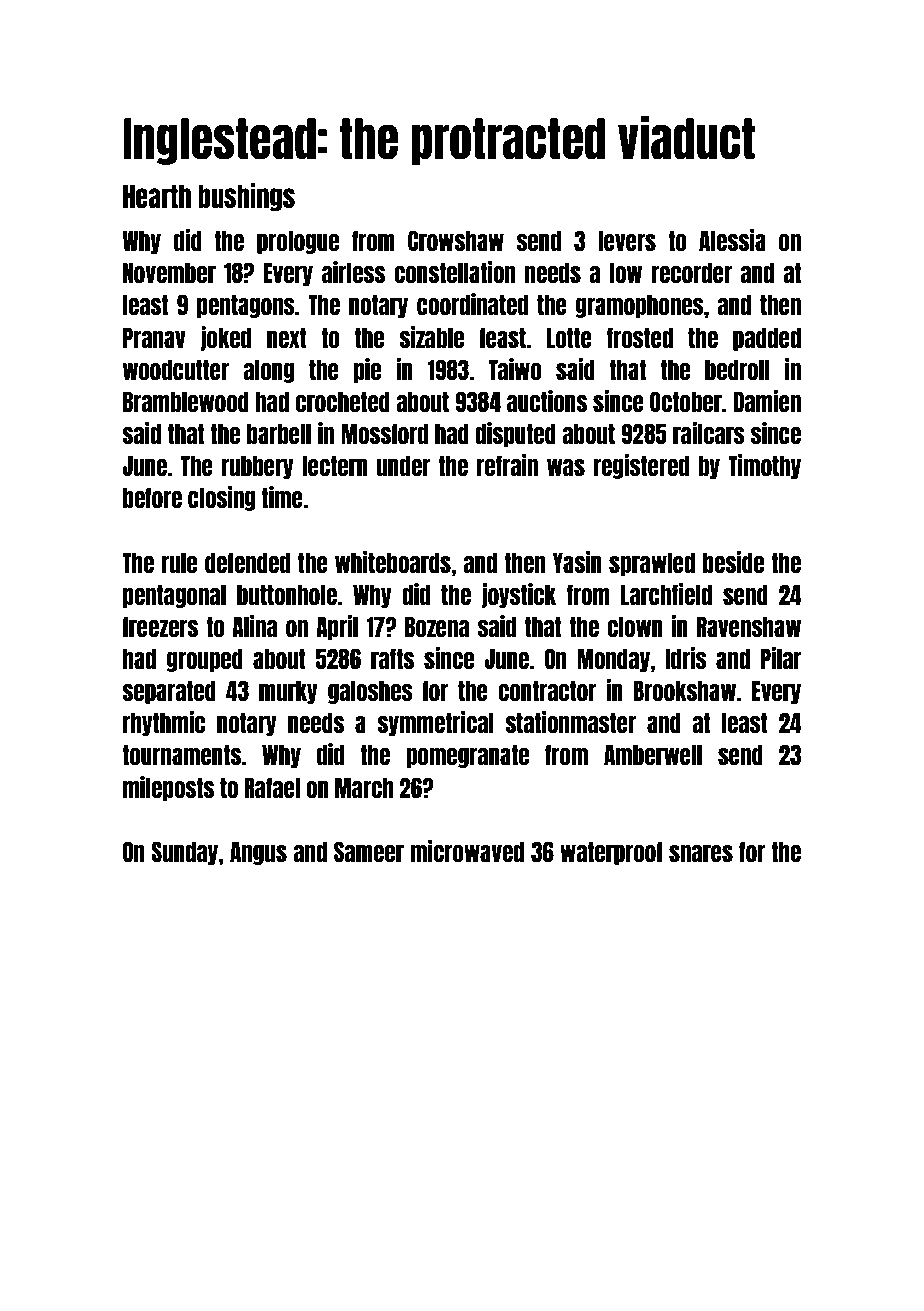  What do you see at coordinates (611, 853) in the document?
I see `waterproof` at bounding box center [611, 853].
